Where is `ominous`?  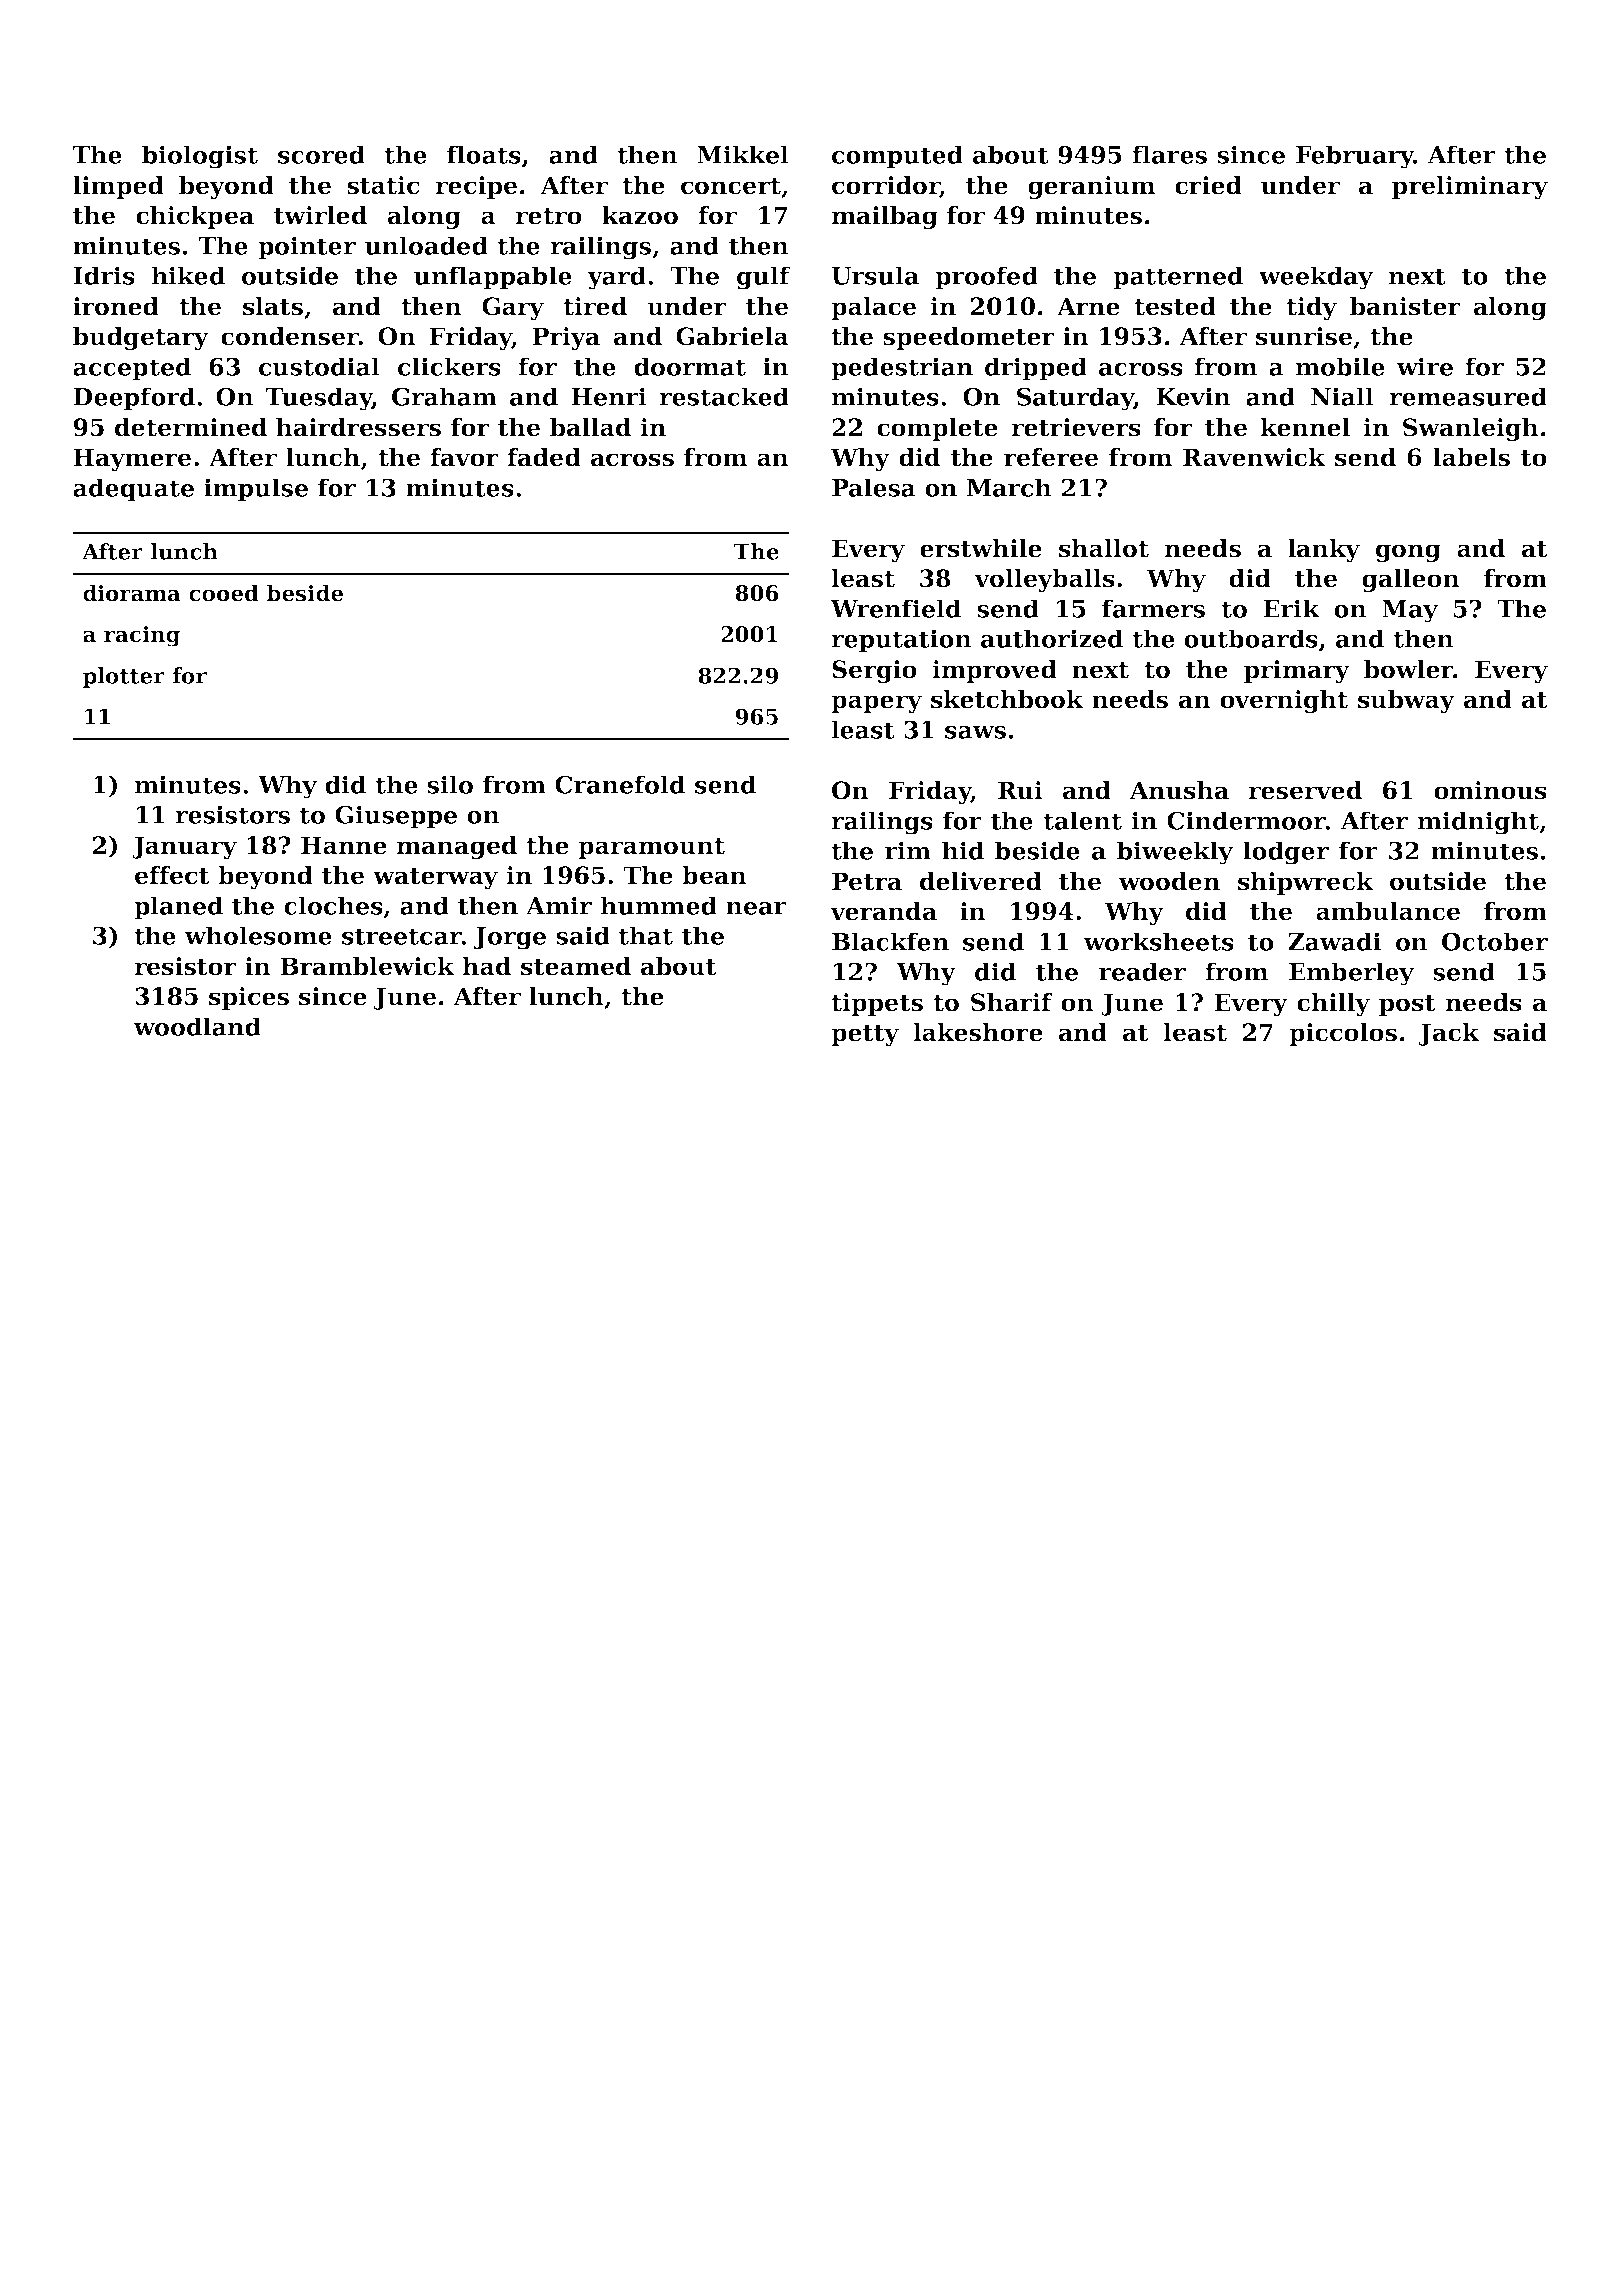 ominous is located at coordinates (1490, 790).
